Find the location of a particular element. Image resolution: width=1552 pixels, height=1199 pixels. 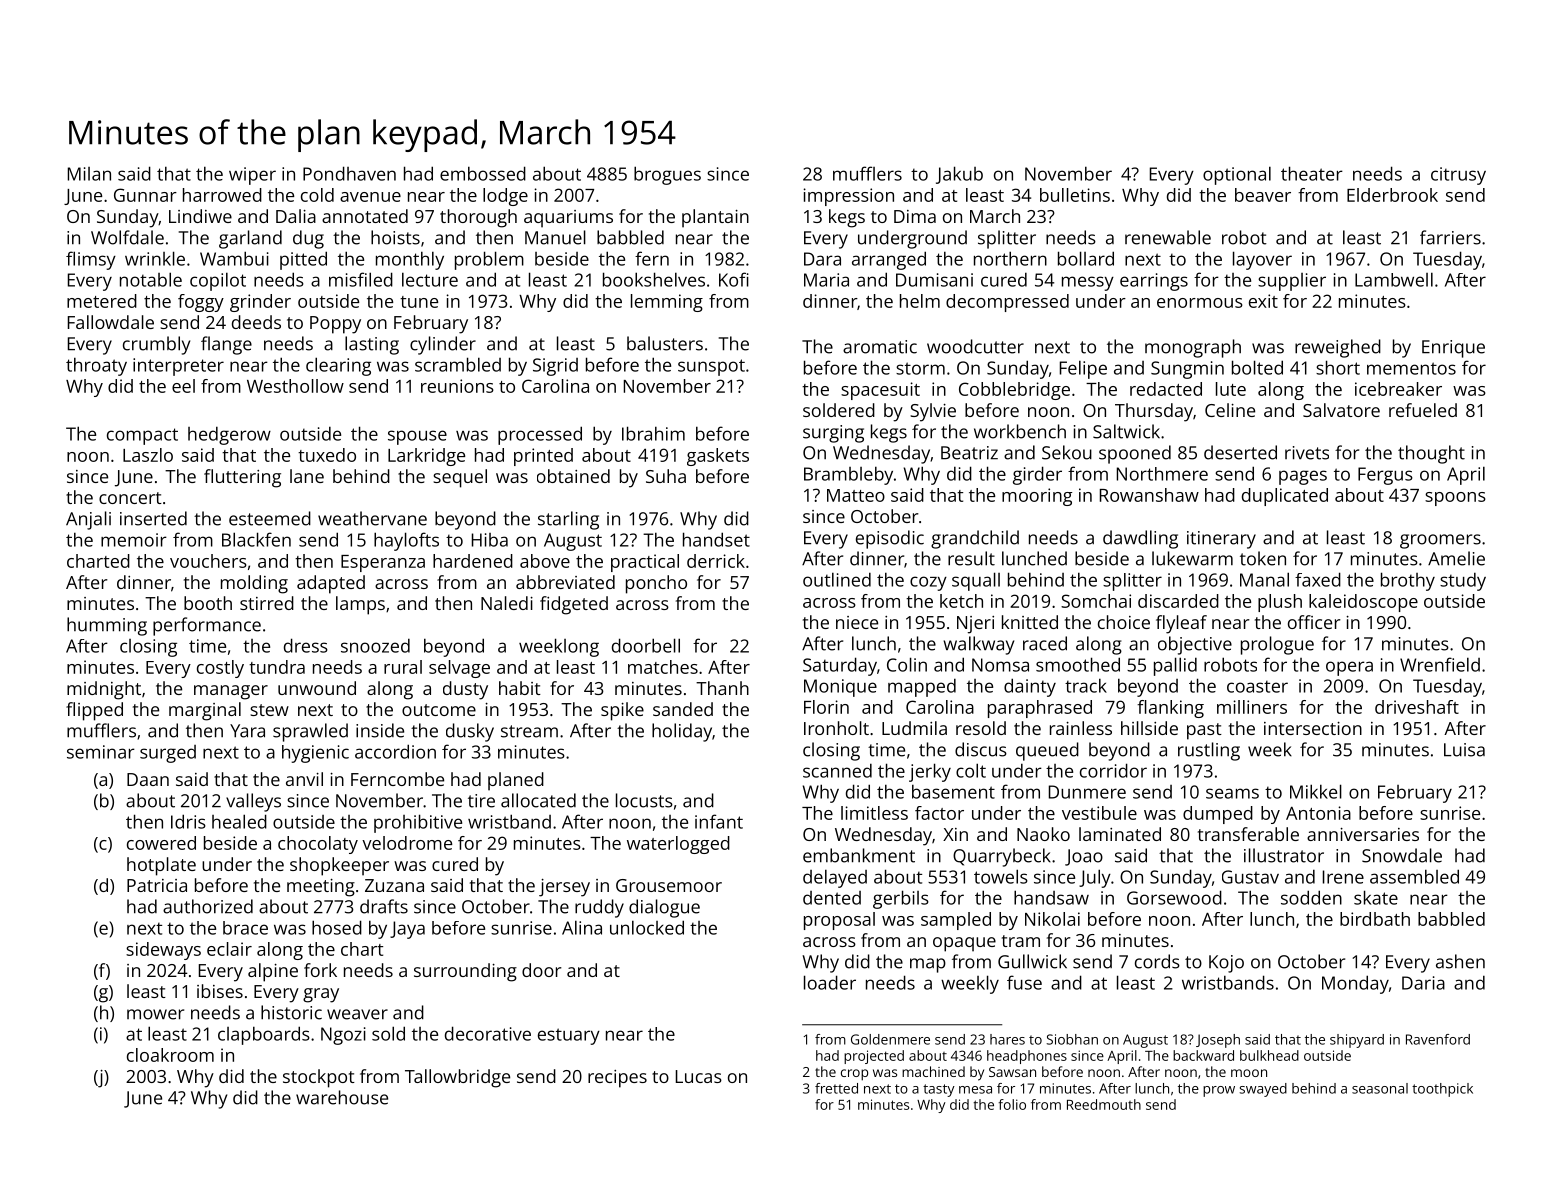

arranged is located at coordinates (889, 260).
